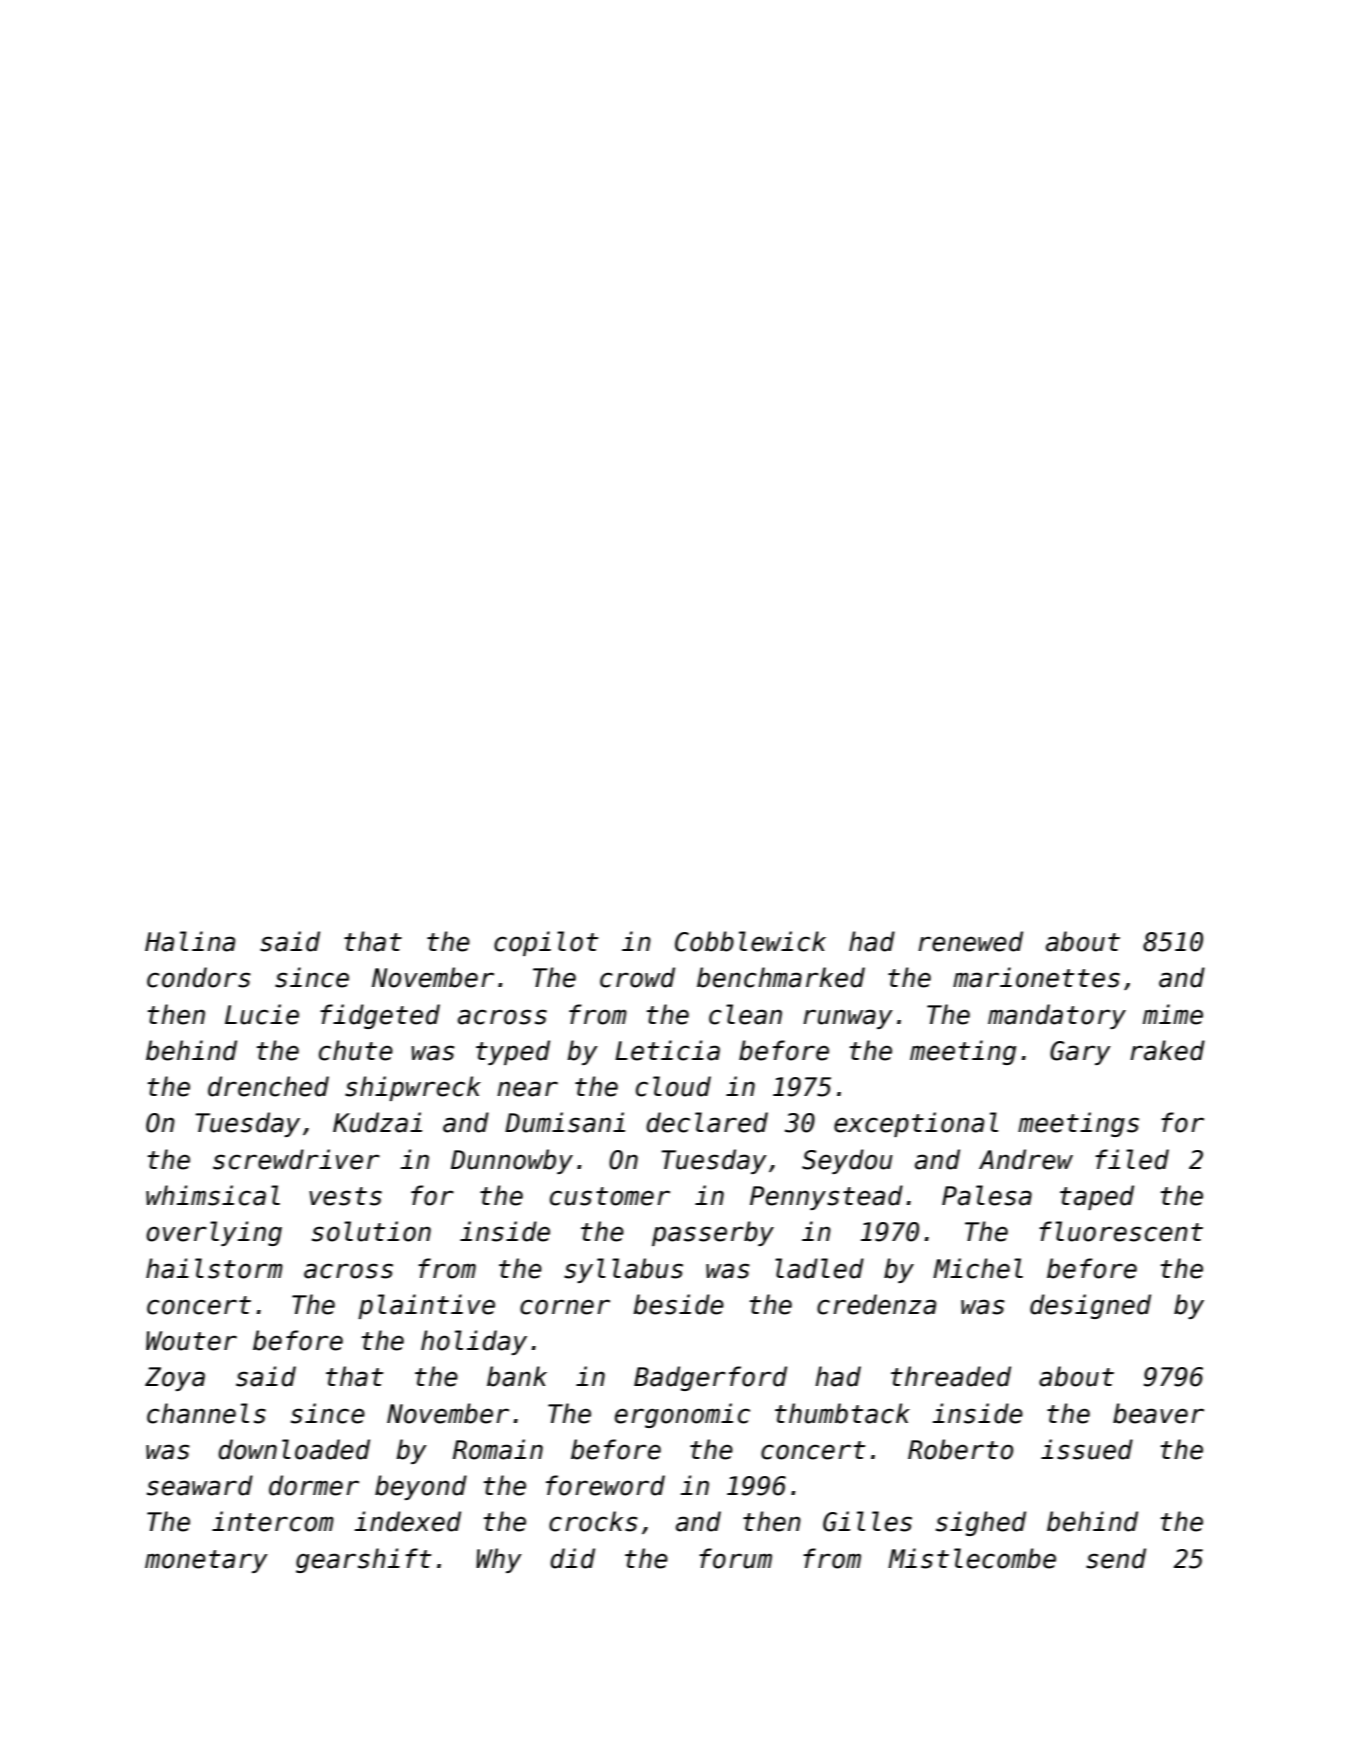 This page has width=1350, height=1747. What do you see at coordinates (707, 1122) in the page?
I see `declared` at bounding box center [707, 1122].
